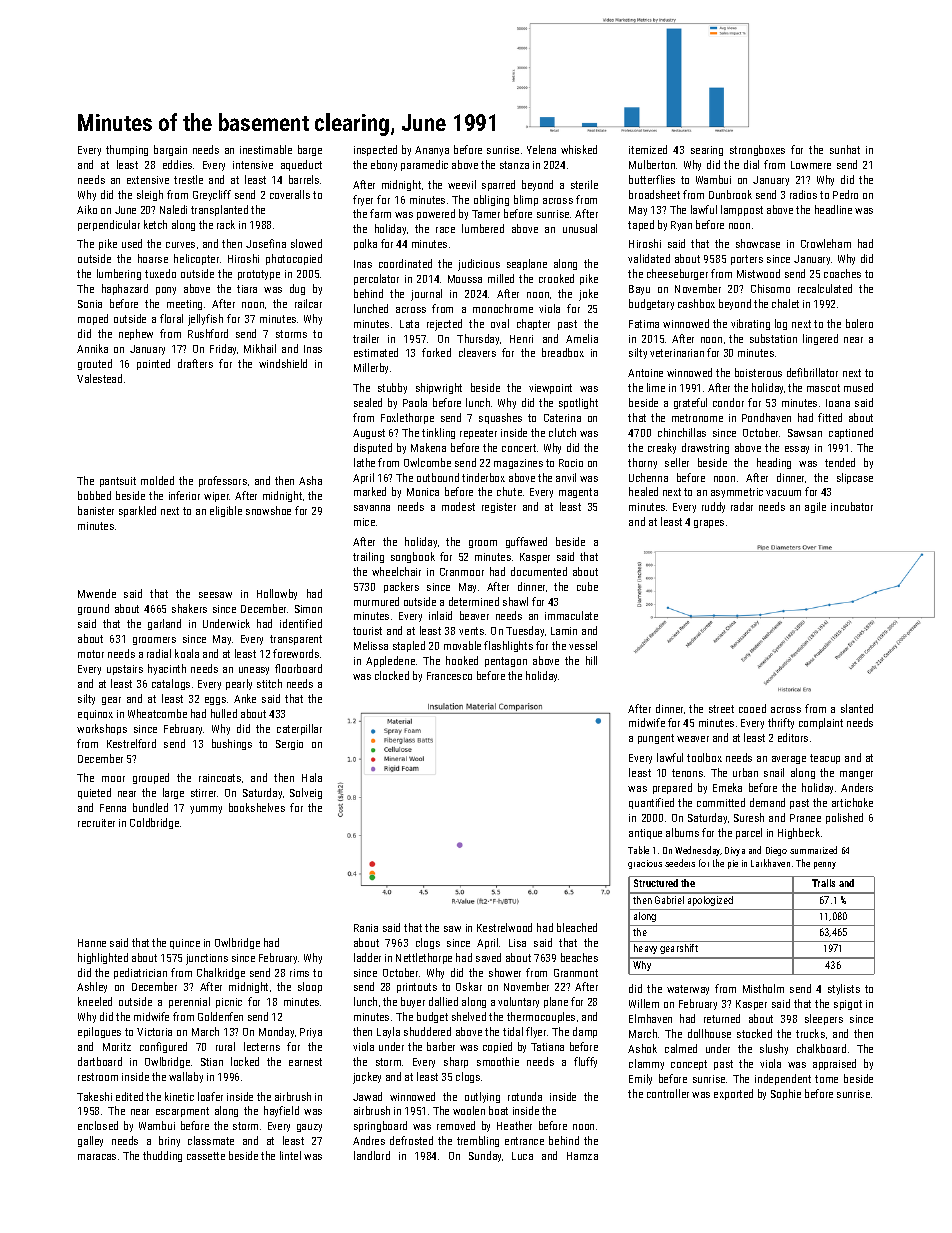 Image resolution: width=952 pixels, height=1233 pixels. What do you see at coordinates (94, 1096) in the page?
I see `Takeshi` at bounding box center [94, 1096].
